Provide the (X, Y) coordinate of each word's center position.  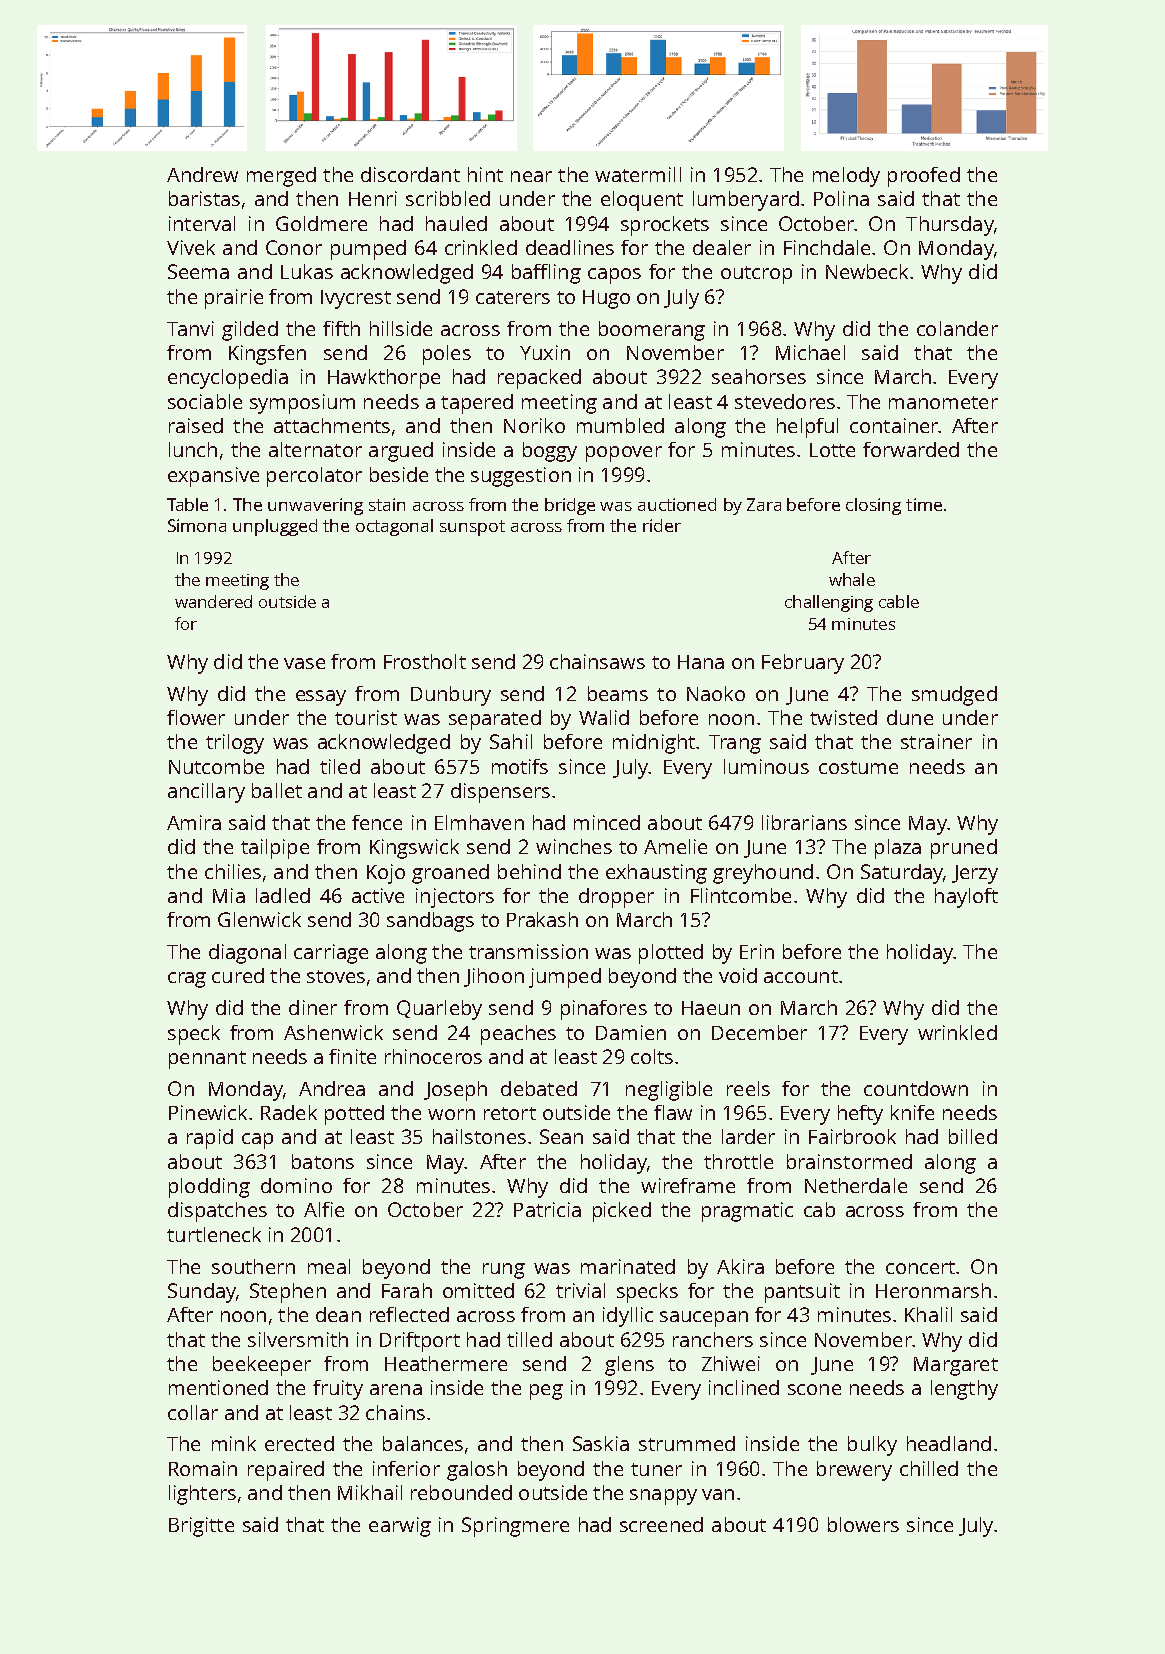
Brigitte (201, 1527)
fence (377, 822)
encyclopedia (228, 379)
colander (957, 328)
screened (661, 1524)
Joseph (455, 1091)
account (801, 976)
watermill (638, 174)
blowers (863, 1524)
